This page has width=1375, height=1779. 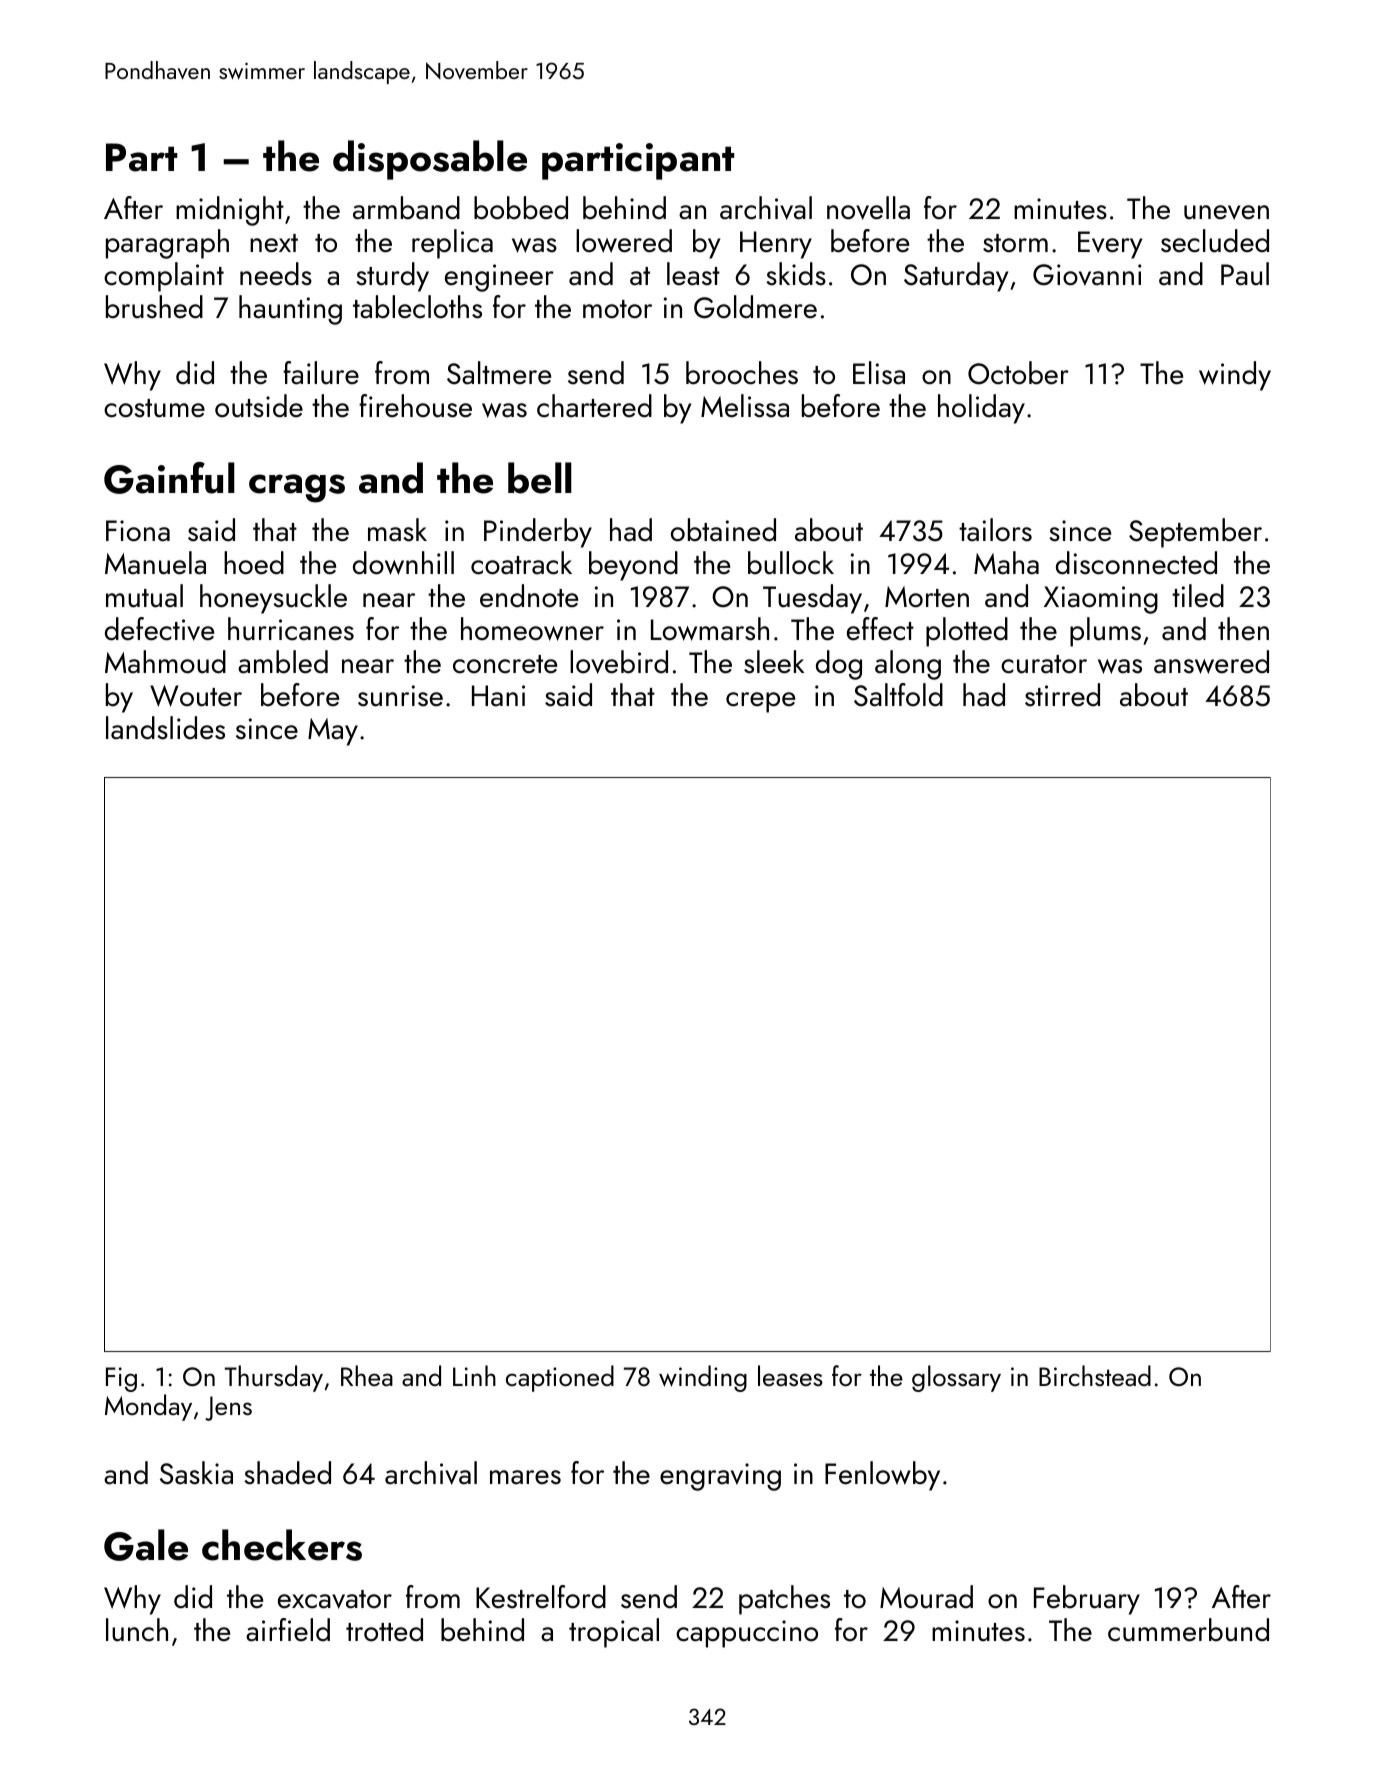 I want to click on crepe, so click(x=760, y=702).
